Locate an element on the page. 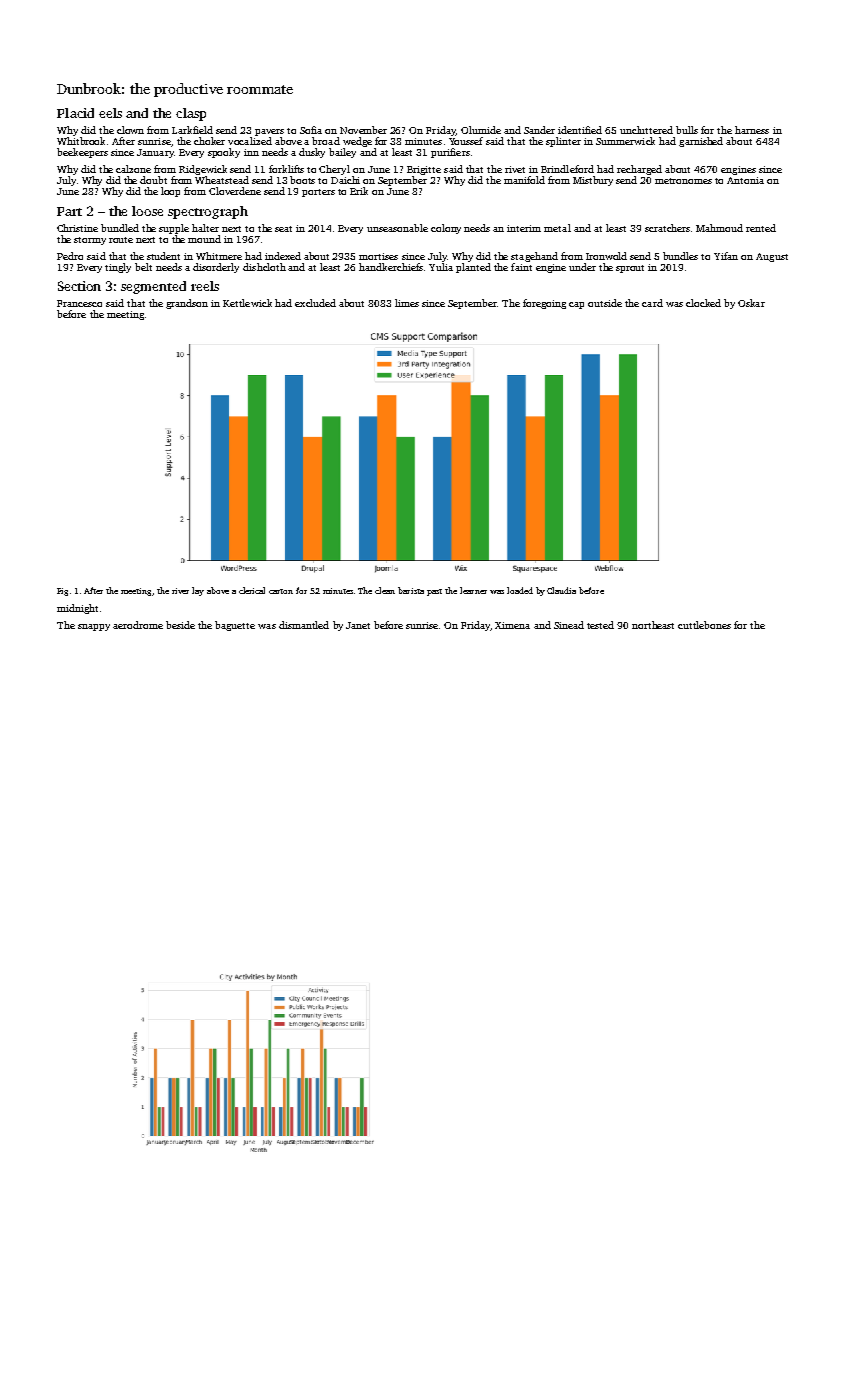 The image size is (849, 1400). limes is located at coordinates (407, 303).
